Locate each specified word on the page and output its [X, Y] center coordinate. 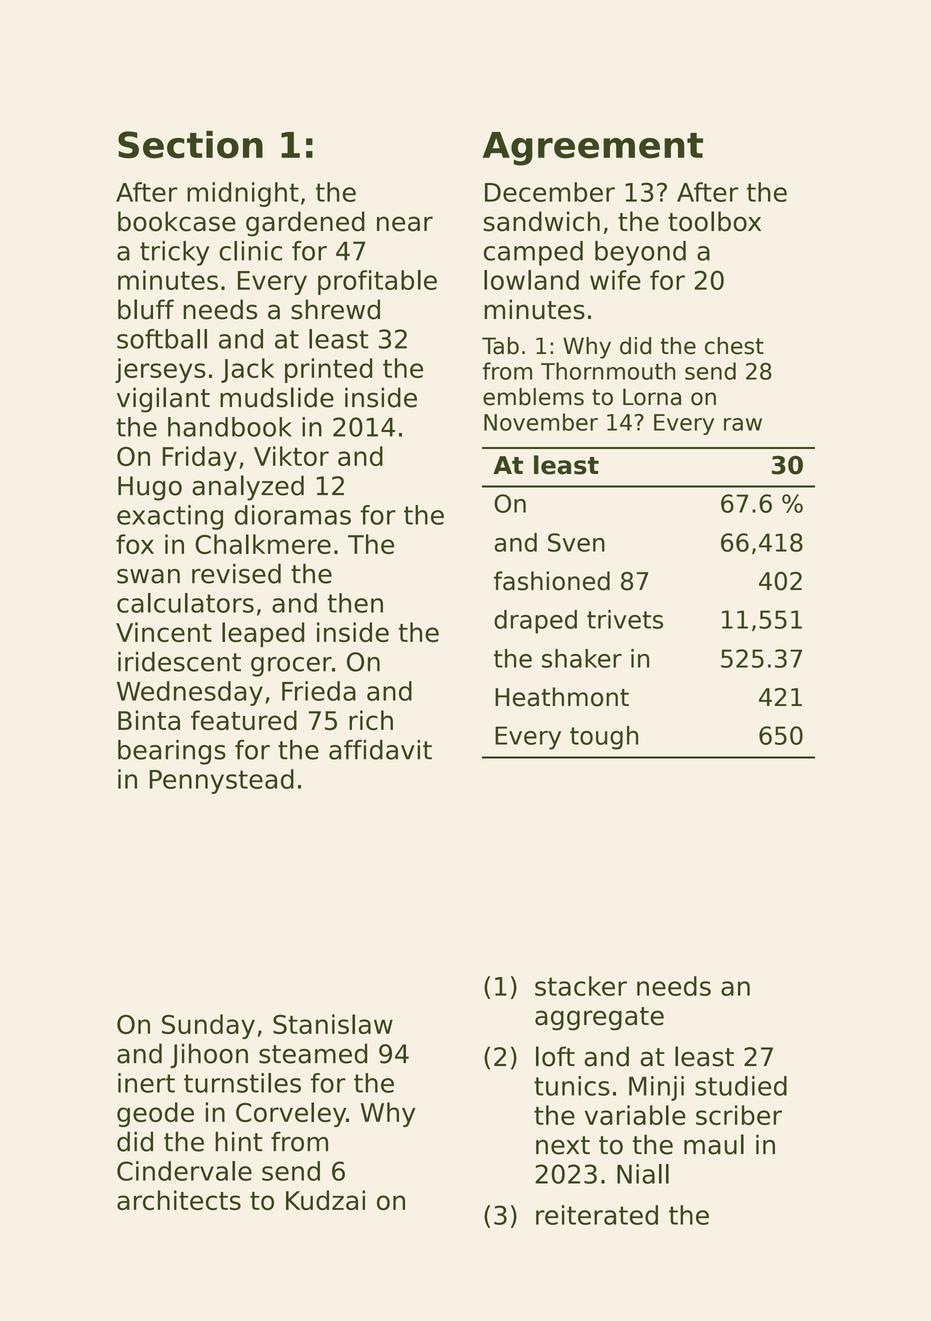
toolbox [714, 221]
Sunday [208, 1026]
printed [328, 370]
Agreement [593, 149]
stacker [581, 986]
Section [190, 145]
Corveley [291, 1114]
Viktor [291, 456]
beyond [640, 253]
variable [635, 1115]
